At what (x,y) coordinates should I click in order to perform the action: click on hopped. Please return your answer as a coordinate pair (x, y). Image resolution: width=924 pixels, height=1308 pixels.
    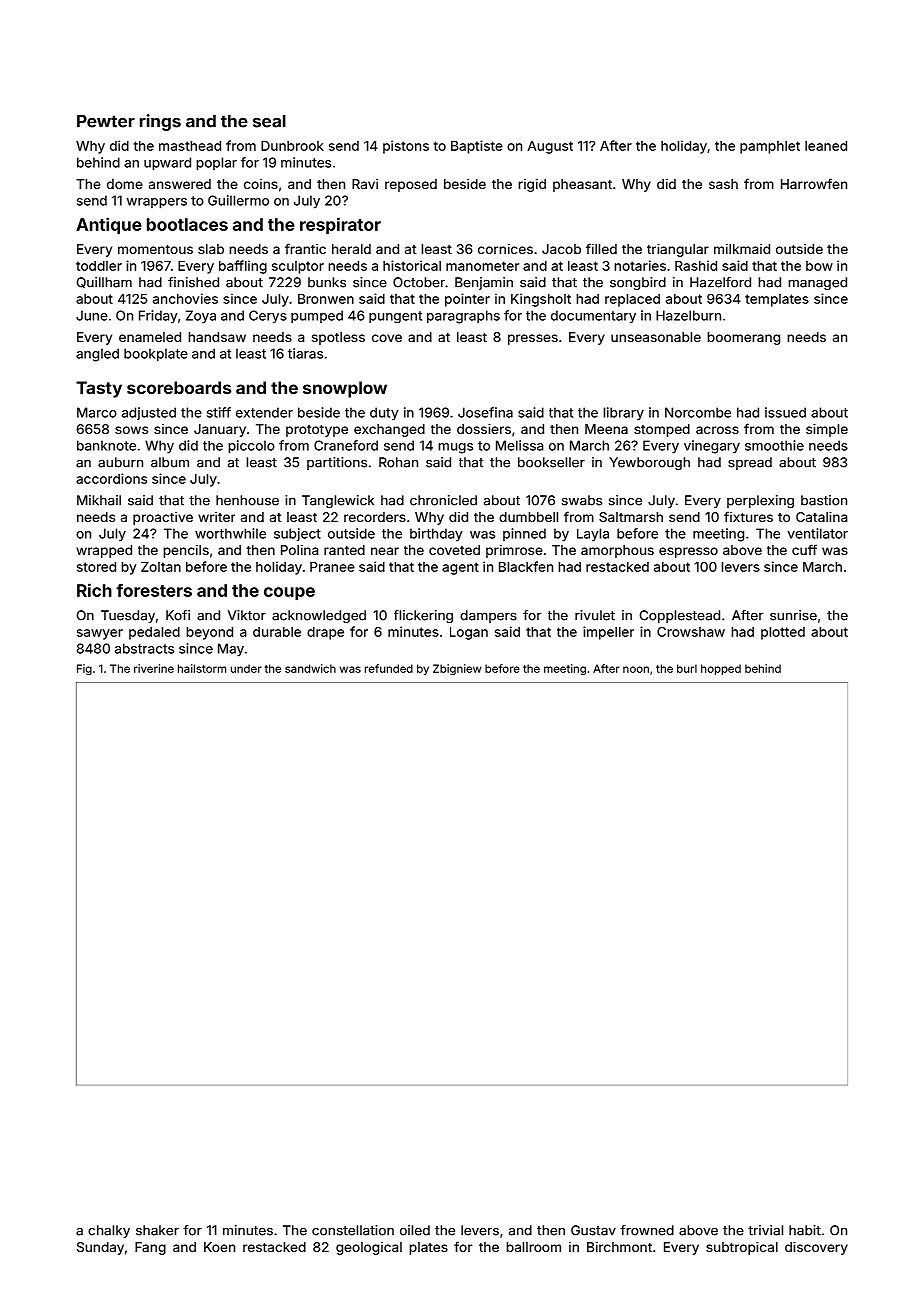
    Looking at the image, I should click on (721, 669).
